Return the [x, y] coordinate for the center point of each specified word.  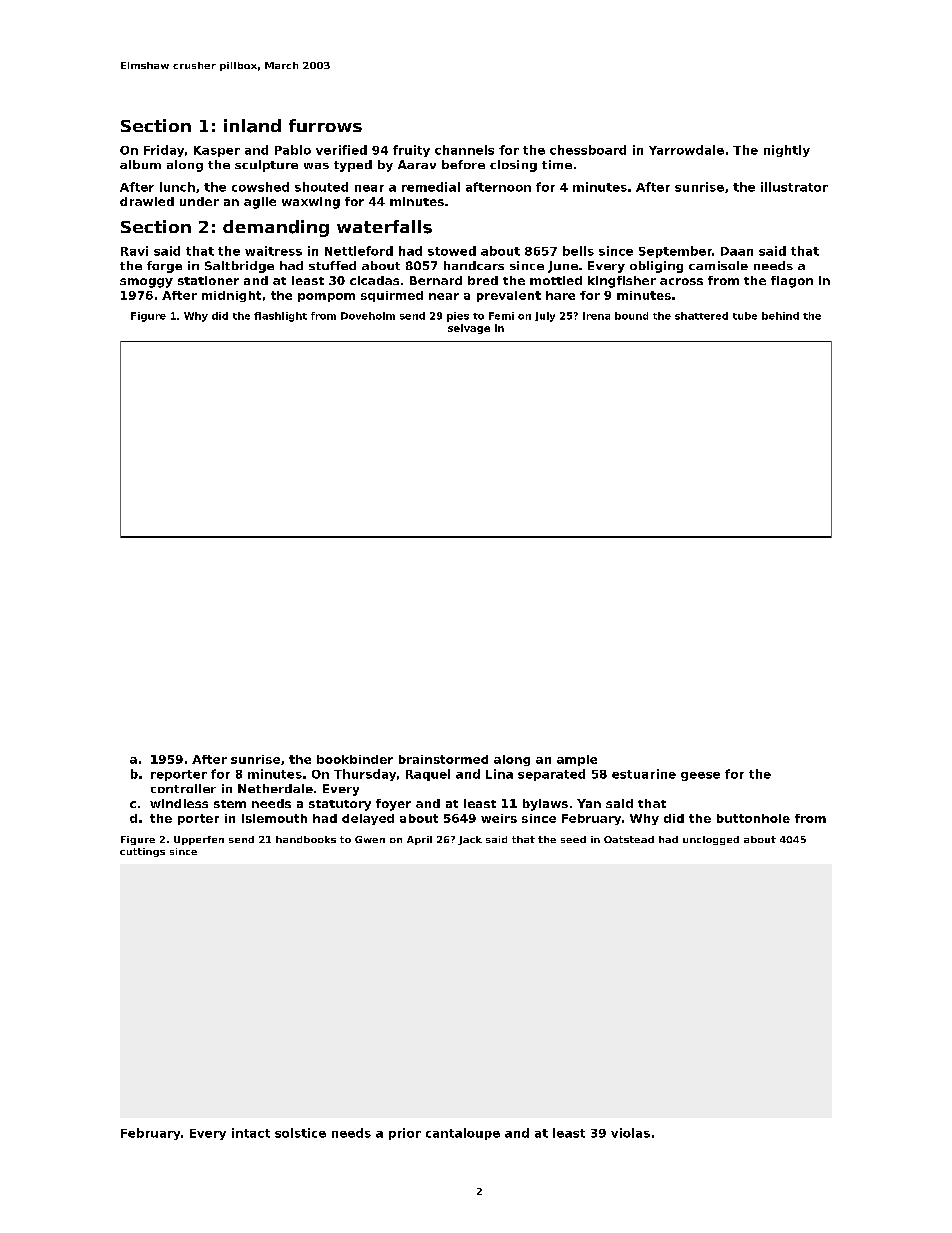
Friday [164, 151]
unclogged [711, 840]
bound [631, 316]
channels [464, 150]
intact [251, 1133]
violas [630, 1133]
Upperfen [199, 840]
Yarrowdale [686, 150]
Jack [470, 840]
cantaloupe [463, 1134]
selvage [469, 329]
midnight [231, 296]
